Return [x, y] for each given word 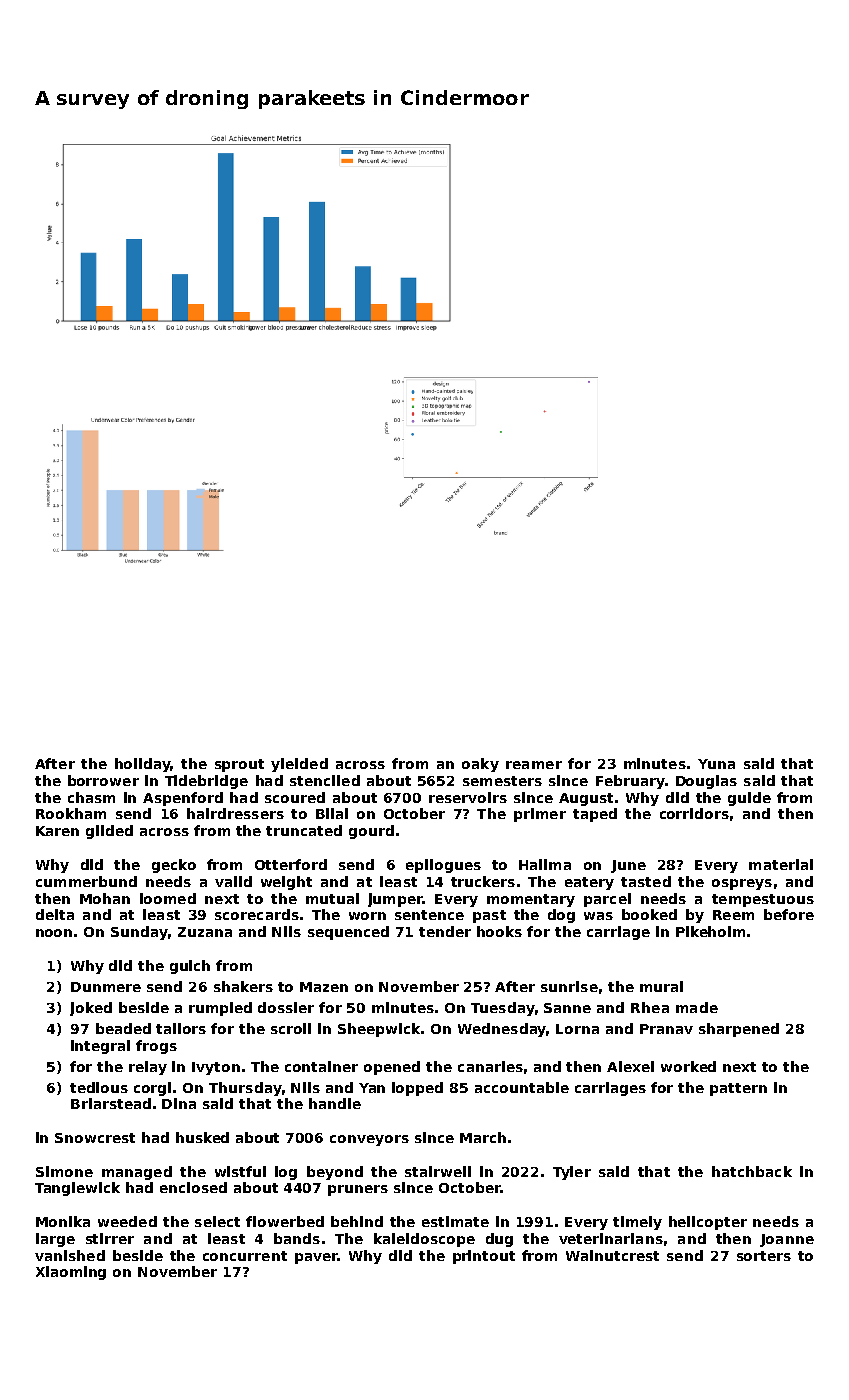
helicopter [708, 1223]
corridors [694, 813]
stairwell [438, 1171]
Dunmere [106, 987]
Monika [63, 1221]
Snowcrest [95, 1138]
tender [445, 931]
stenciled [325, 780]
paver [316, 1258]
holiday [142, 765]
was [598, 916]
